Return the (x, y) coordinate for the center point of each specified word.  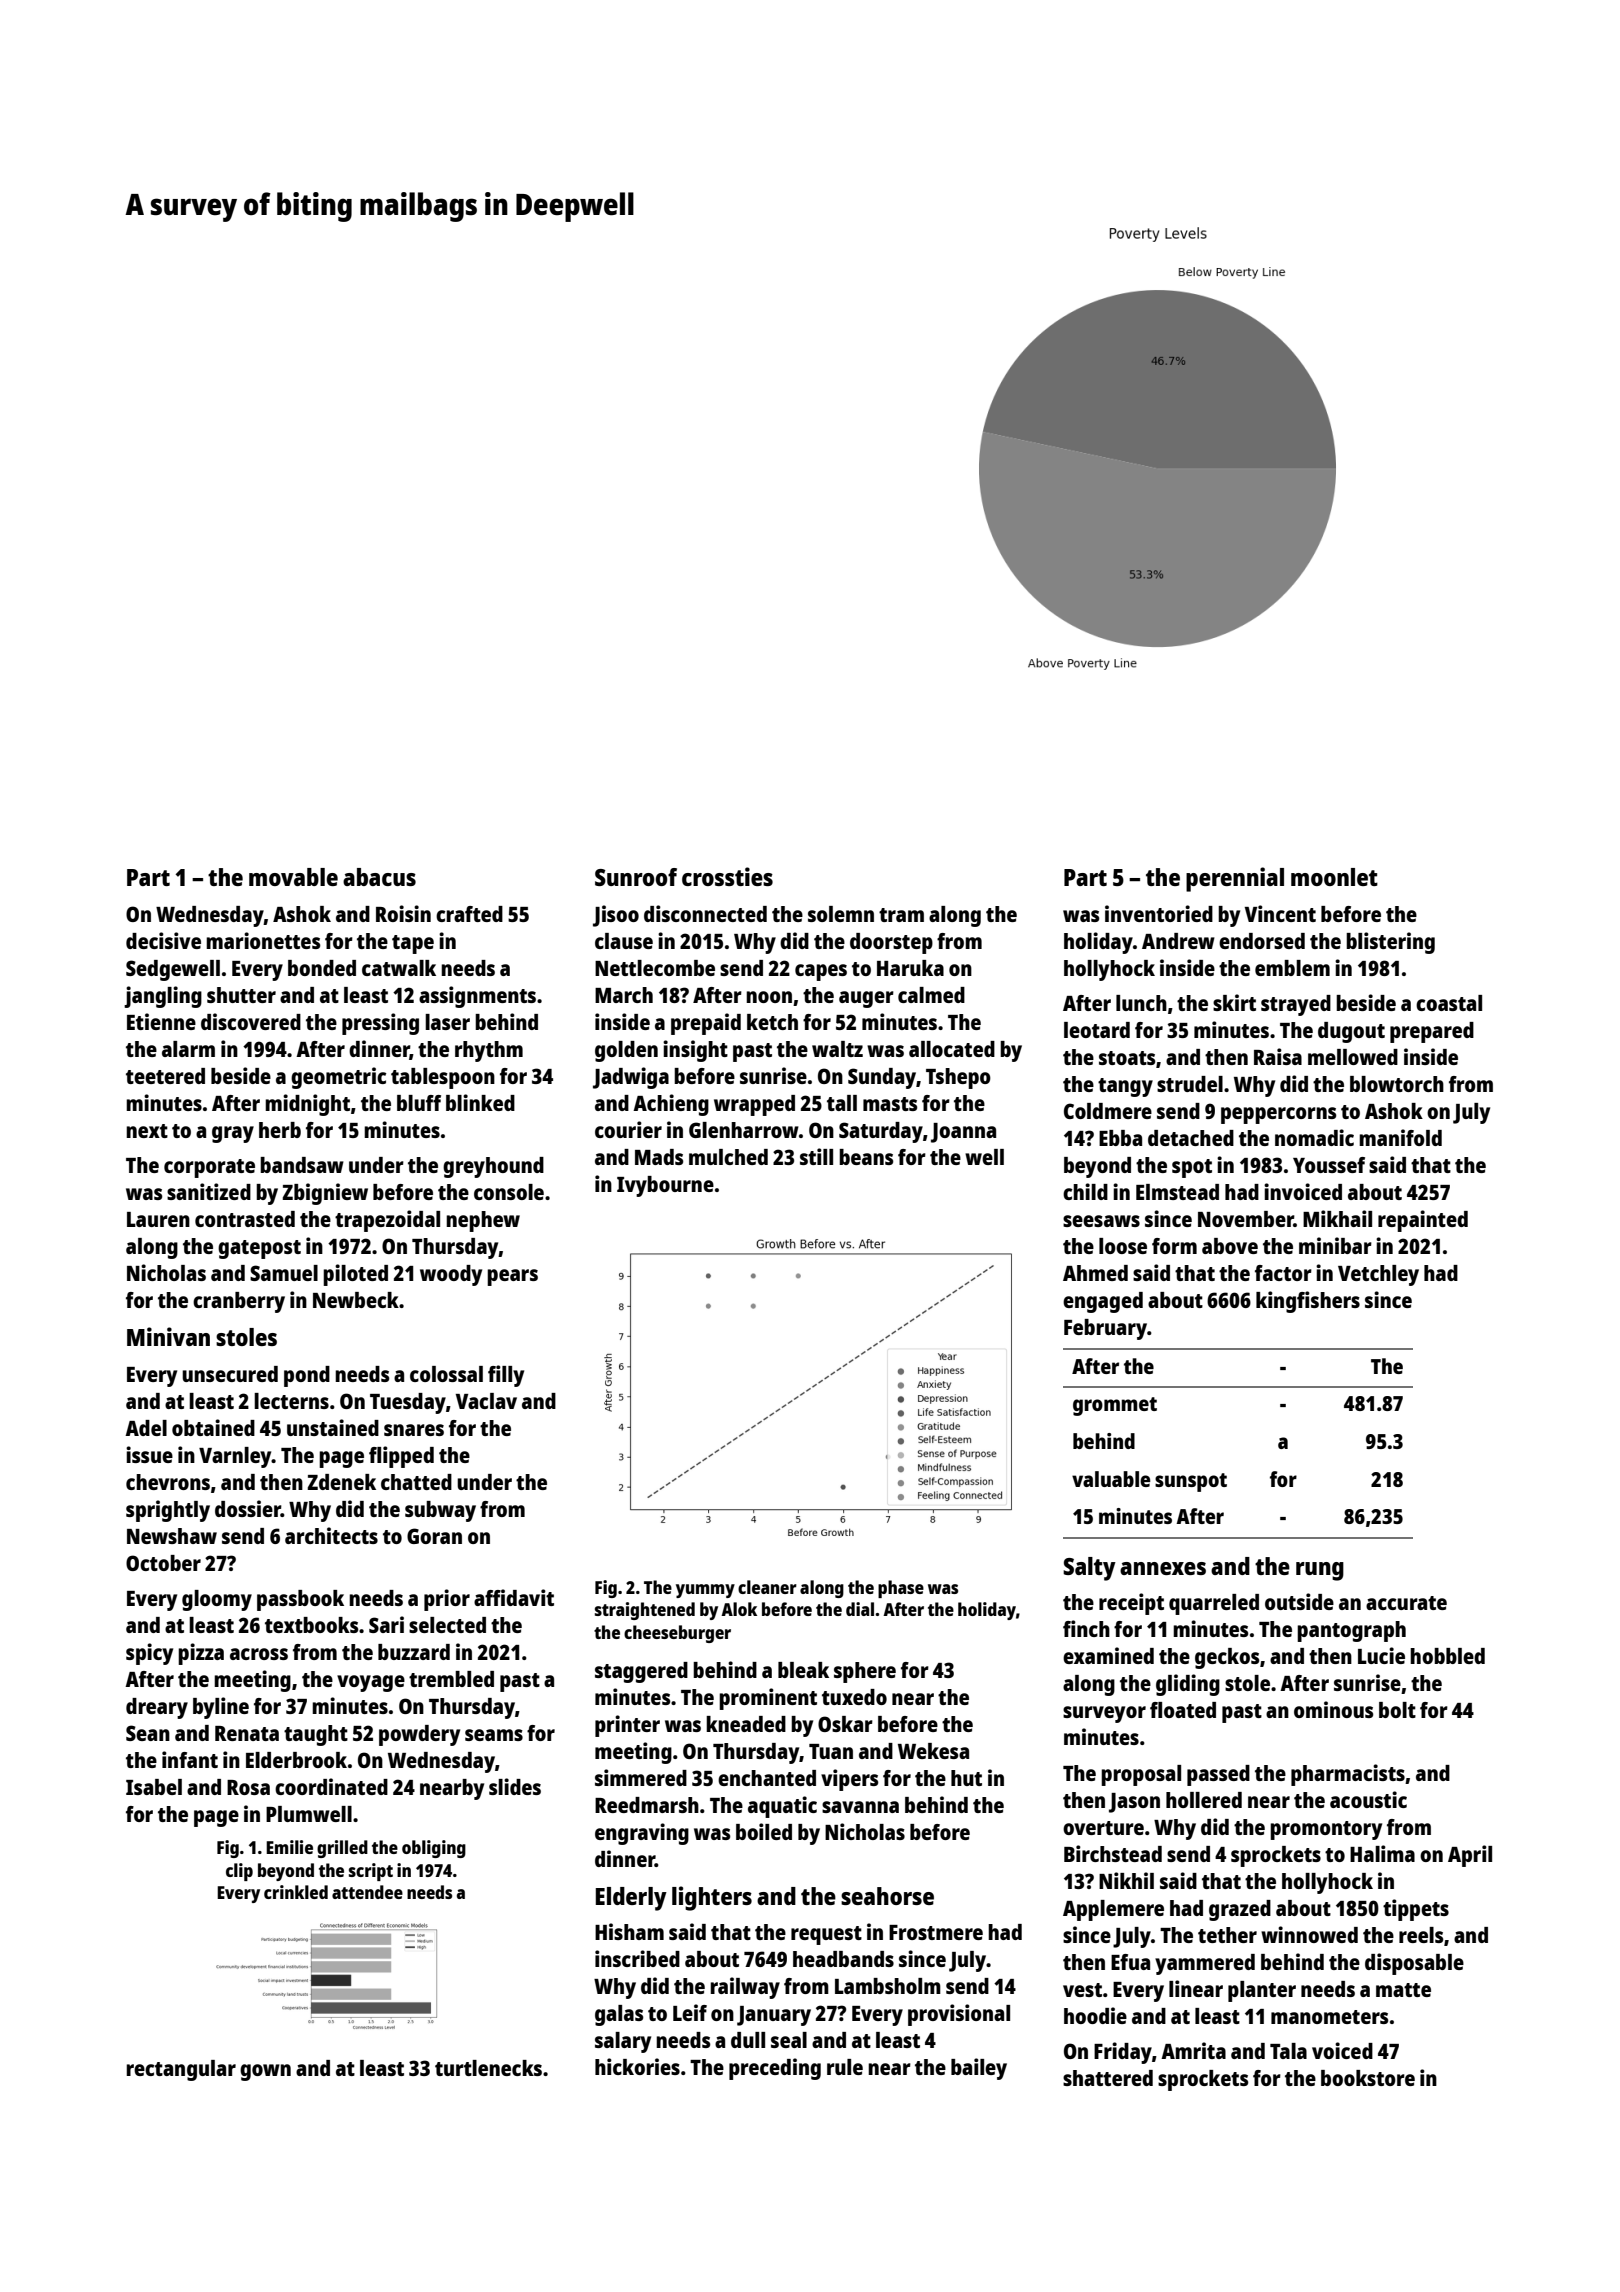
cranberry (239, 1302)
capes (821, 972)
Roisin (403, 913)
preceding (775, 2069)
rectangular (181, 2070)
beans (866, 1157)
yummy (705, 1591)
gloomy (217, 1600)
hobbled (1447, 1656)
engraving (642, 1834)
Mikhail (1337, 1218)
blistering (1390, 943)
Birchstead (1113, 1853)
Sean (148, 1733)
